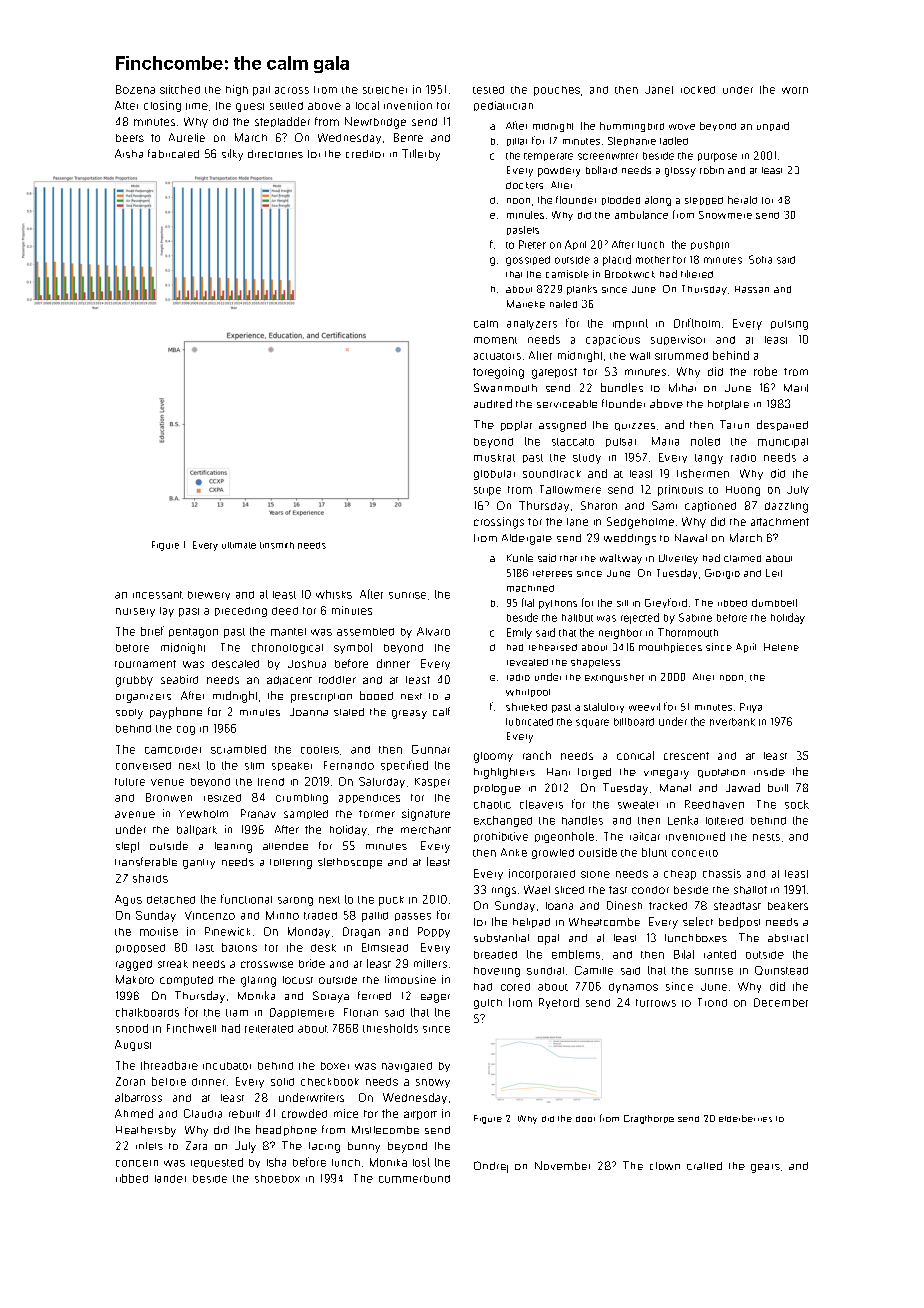 The image size is (924, 1308). Describe the element at coordinates (433, 1083) in the screenshot. I see `snowy` at that location.
